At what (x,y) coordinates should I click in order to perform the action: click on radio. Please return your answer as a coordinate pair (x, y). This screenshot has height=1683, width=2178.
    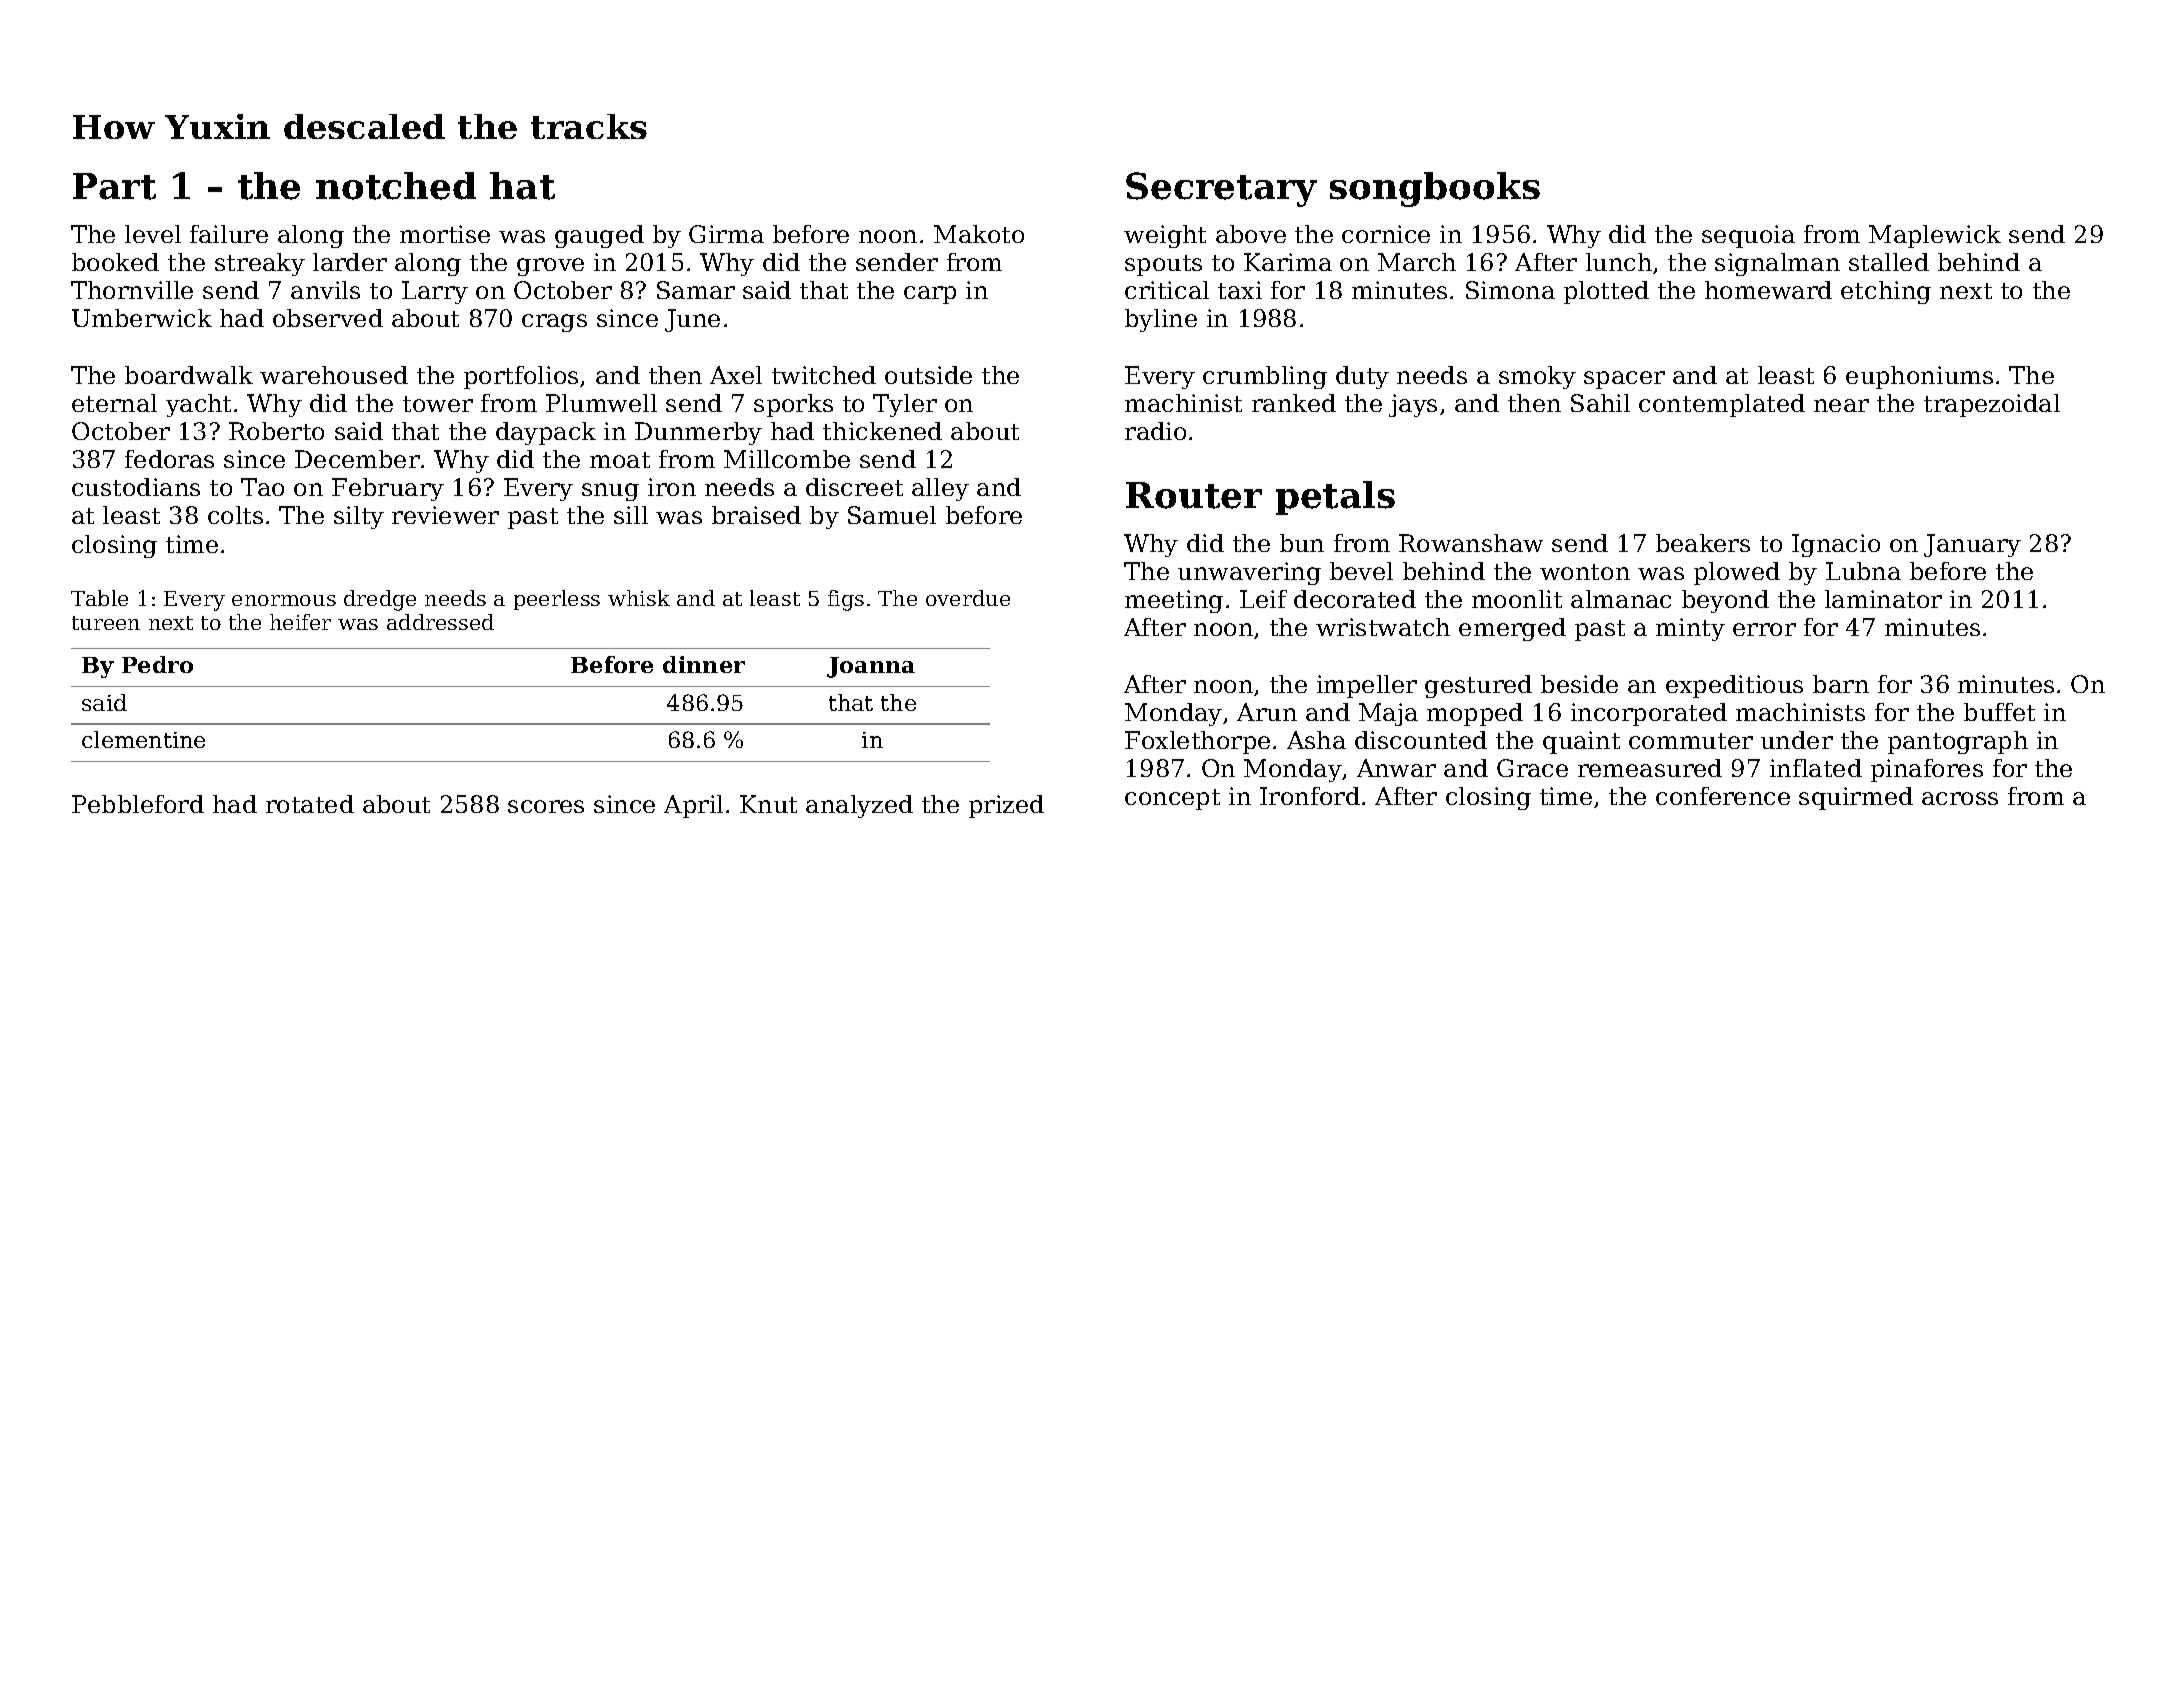
    Looking at the image, I should click on (1155, 431).
